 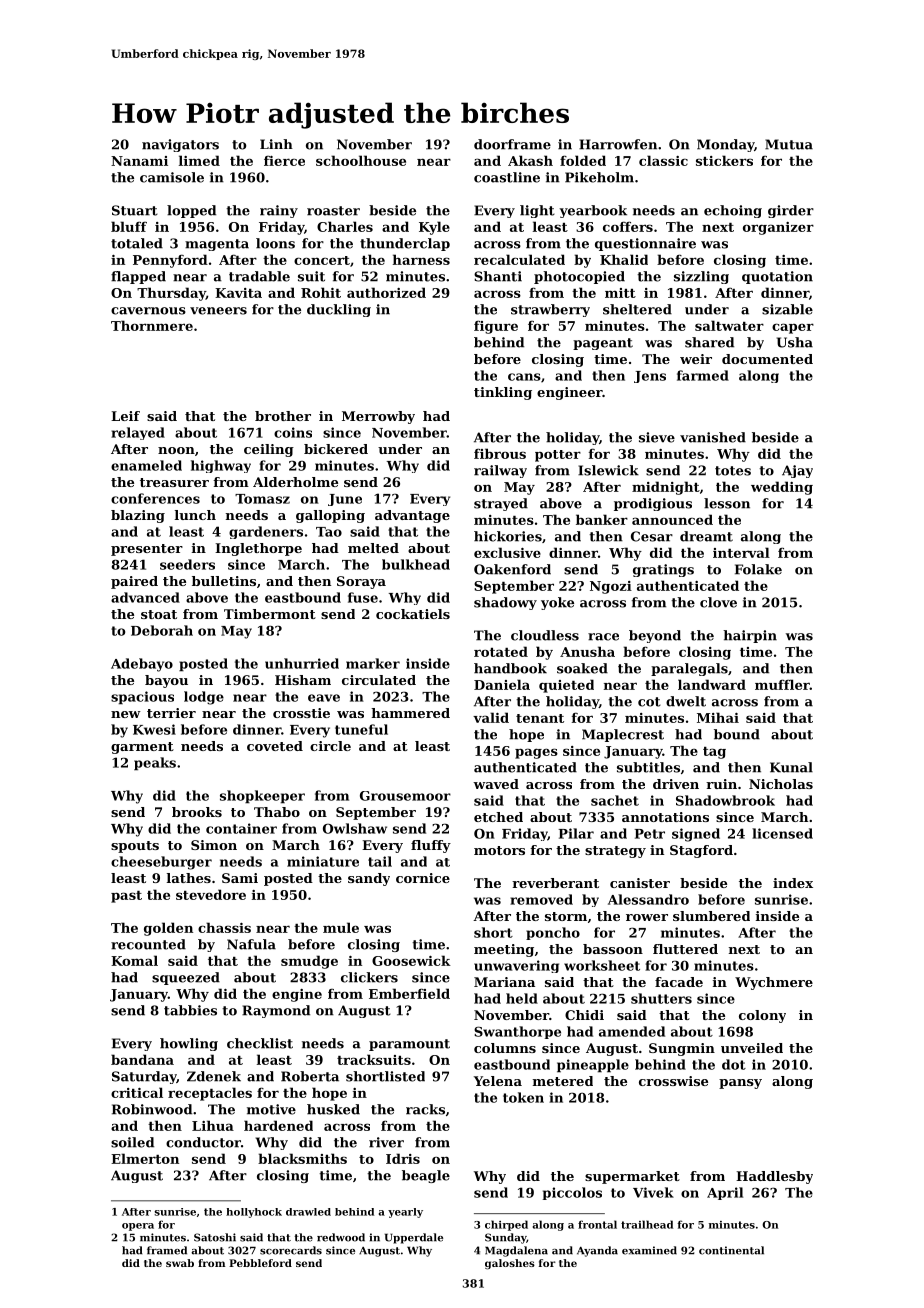 I want to click on swab, so click(x=180, y=1263).
